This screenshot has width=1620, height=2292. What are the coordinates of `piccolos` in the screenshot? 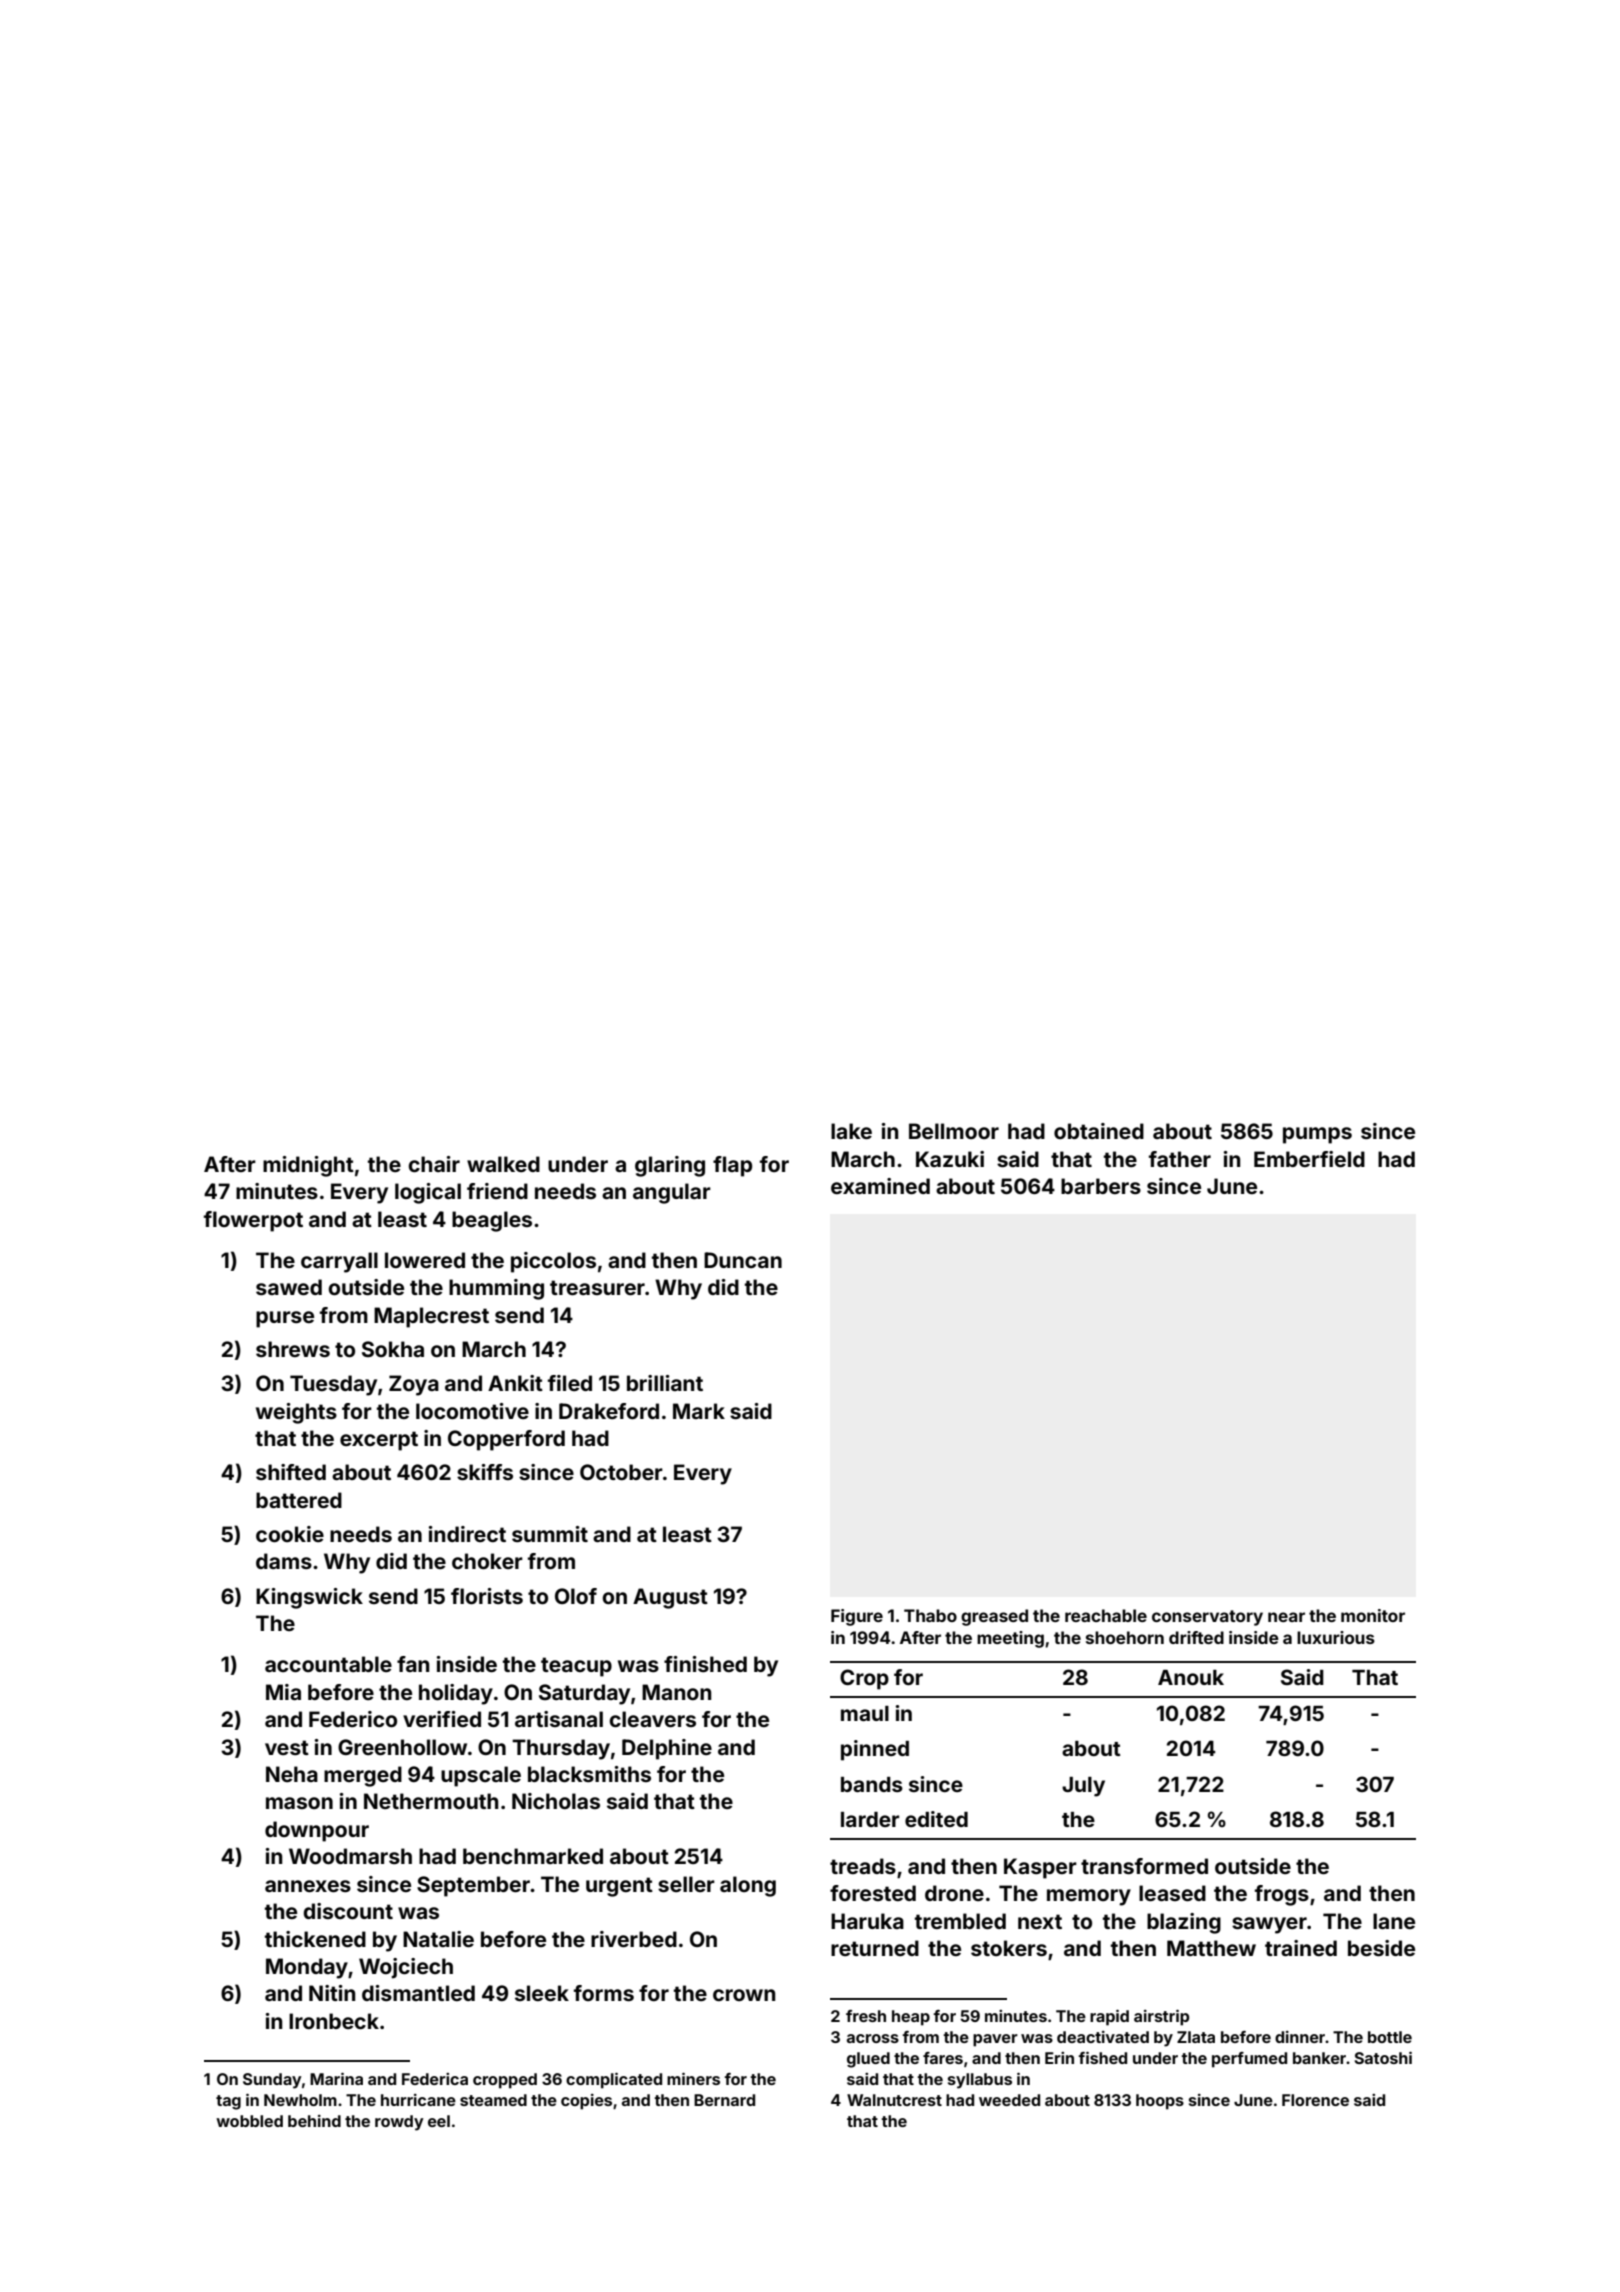 It's located at (553, 1262).
